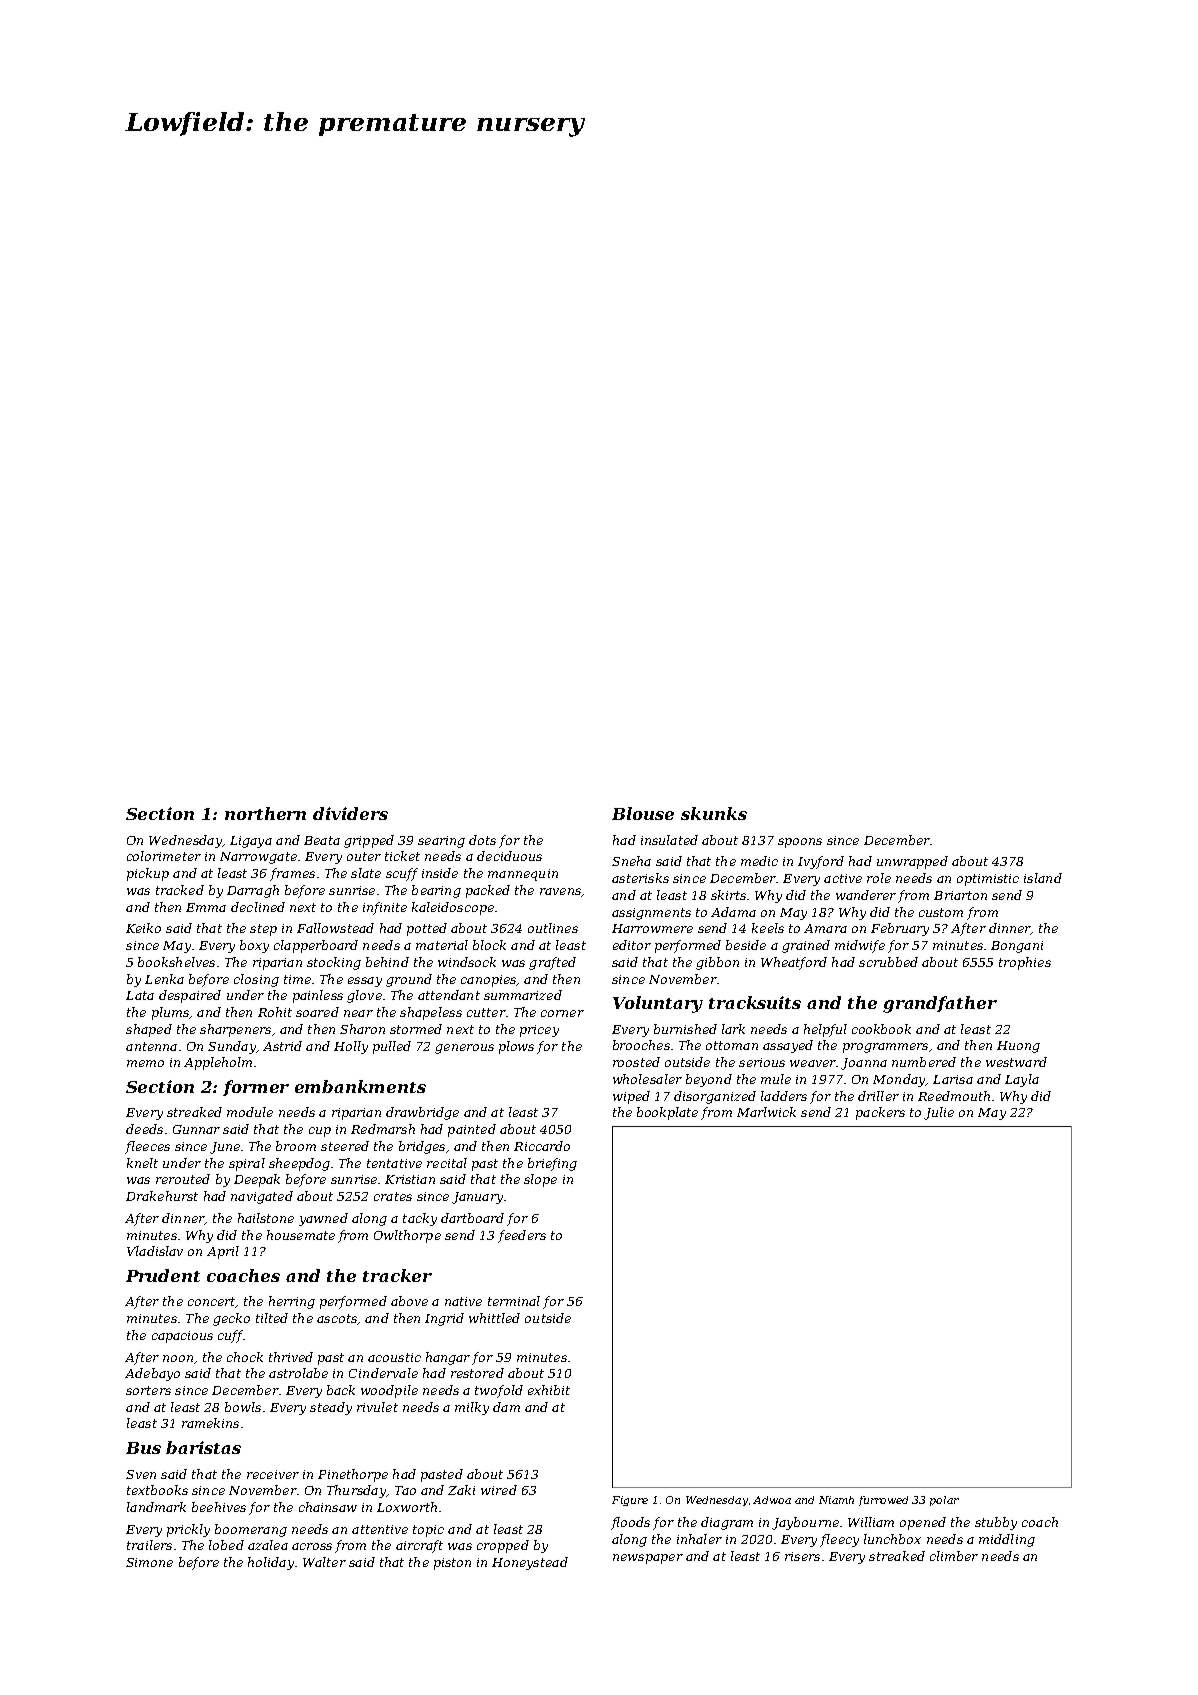 This screenshot has height=1695, width=1198. Describe the element at coordinates (499, 1490) in the screenshot. I see `wired` at that location.
